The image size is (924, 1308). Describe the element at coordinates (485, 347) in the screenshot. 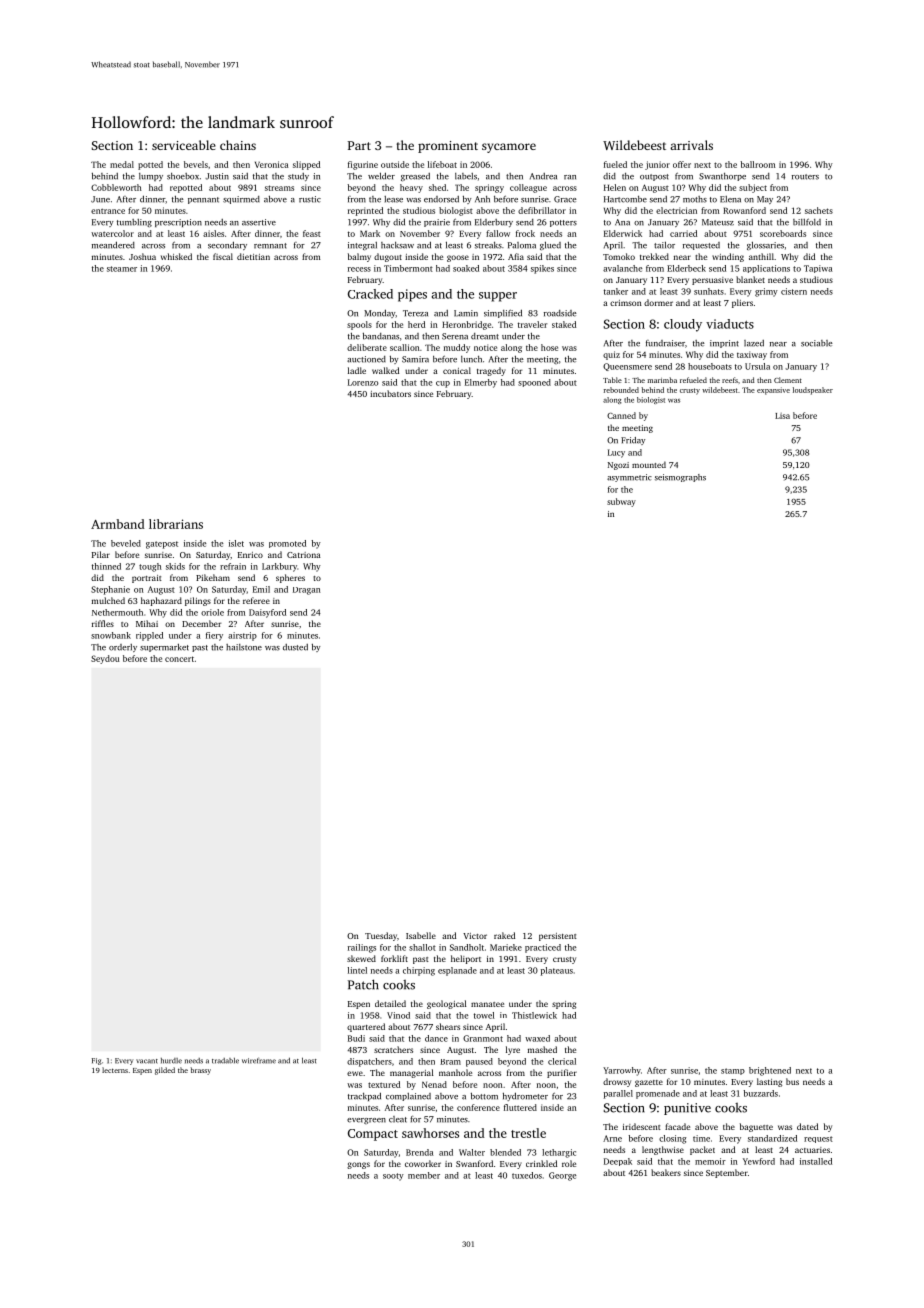

I see `notice` at that location.
